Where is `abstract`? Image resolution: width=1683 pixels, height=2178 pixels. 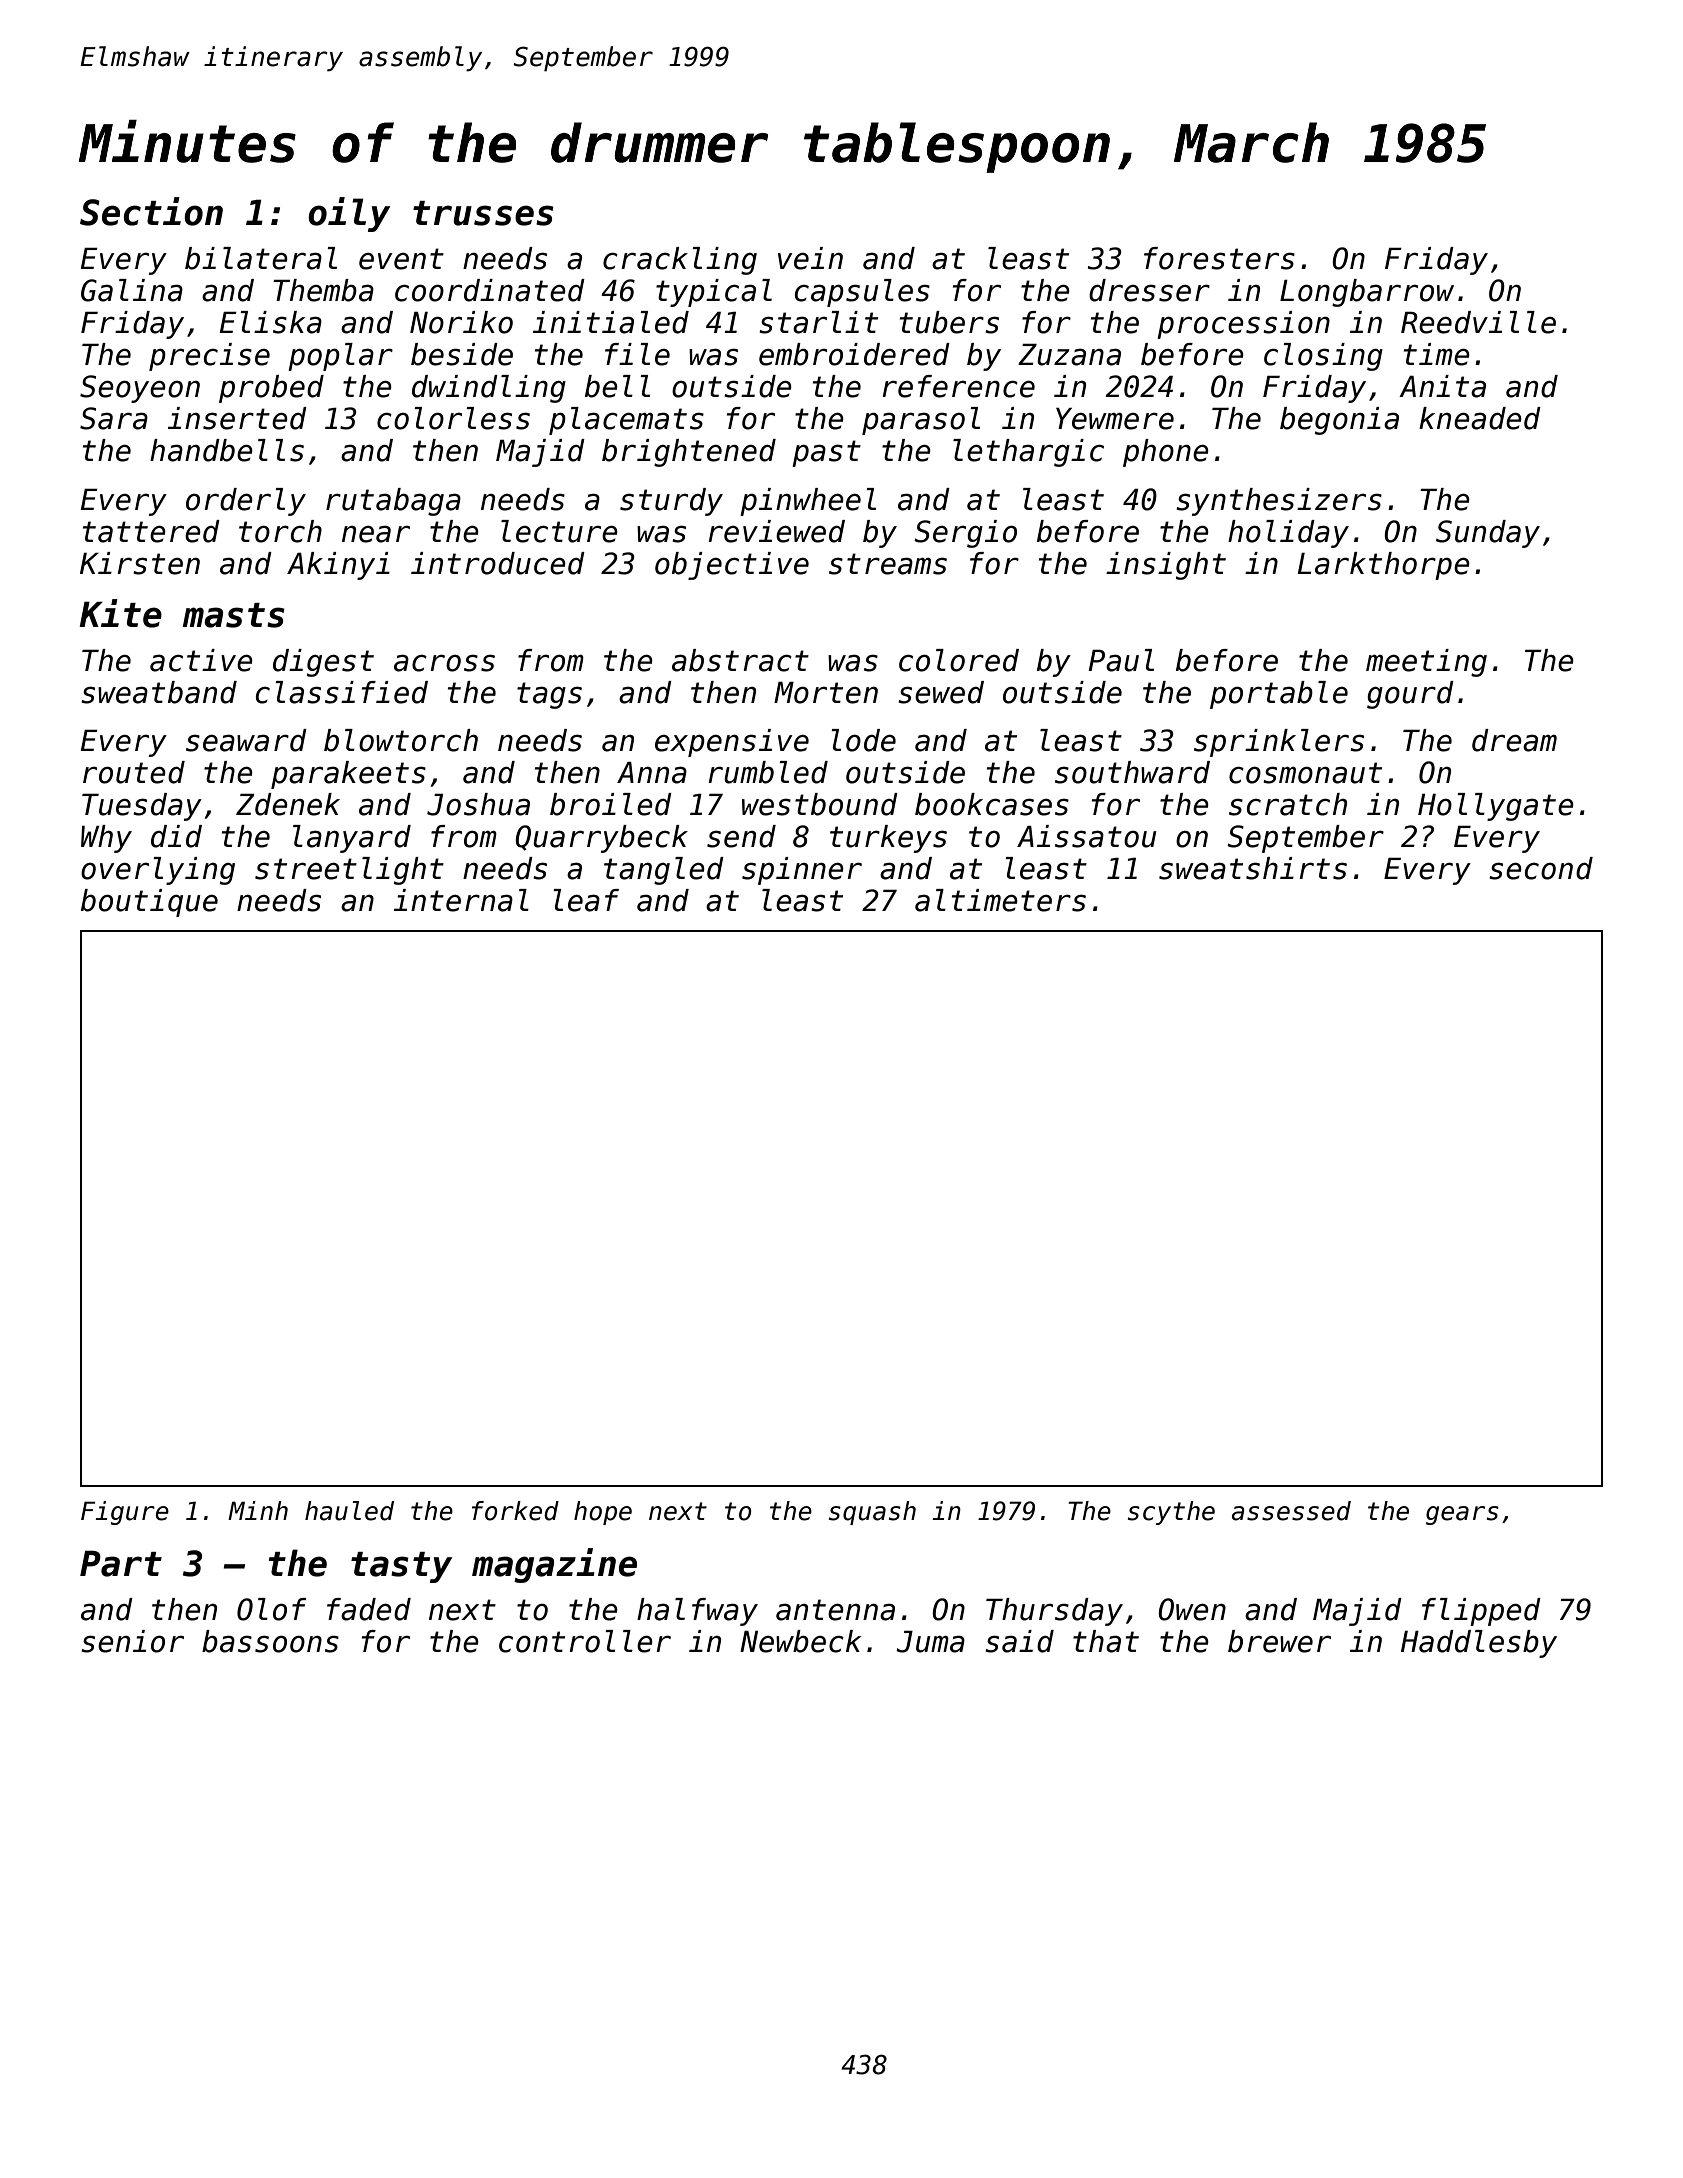 abstract is located at coordinates (740, 660).
